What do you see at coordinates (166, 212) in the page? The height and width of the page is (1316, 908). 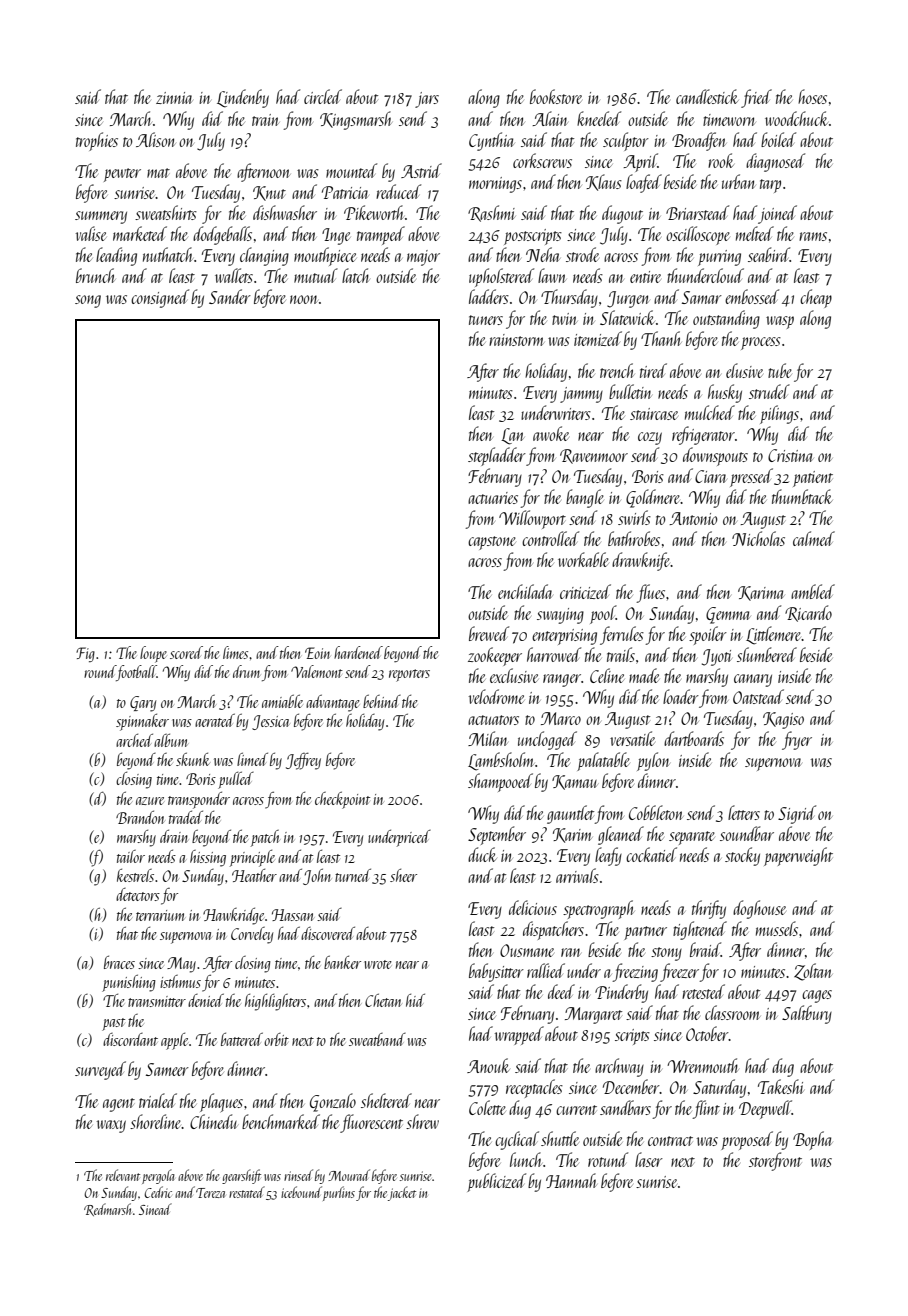 I see `sweatshirts` at bounding box center [166, 212].
